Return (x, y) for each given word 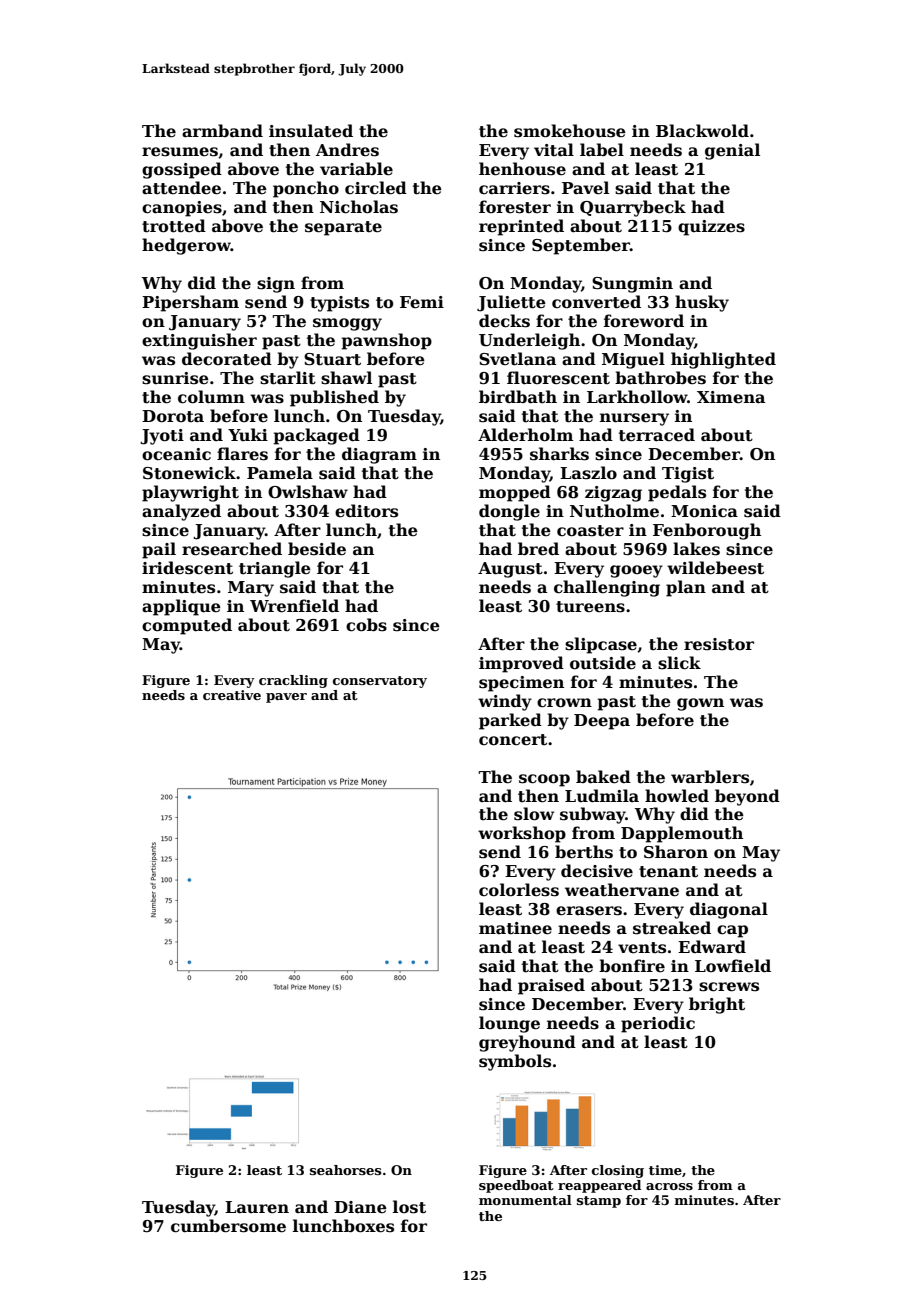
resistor (719, 644)
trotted (174, 226)
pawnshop (386, 341)
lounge (509, 1024)
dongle (509, 512)
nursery (634, 419)
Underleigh (529, 341)
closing (618, 1171)
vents (642, 948)
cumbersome (228, 1226)
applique (181, 607)
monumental (525, 1200)
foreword (644, 321)
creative (232, 695)
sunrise (175, 378)
